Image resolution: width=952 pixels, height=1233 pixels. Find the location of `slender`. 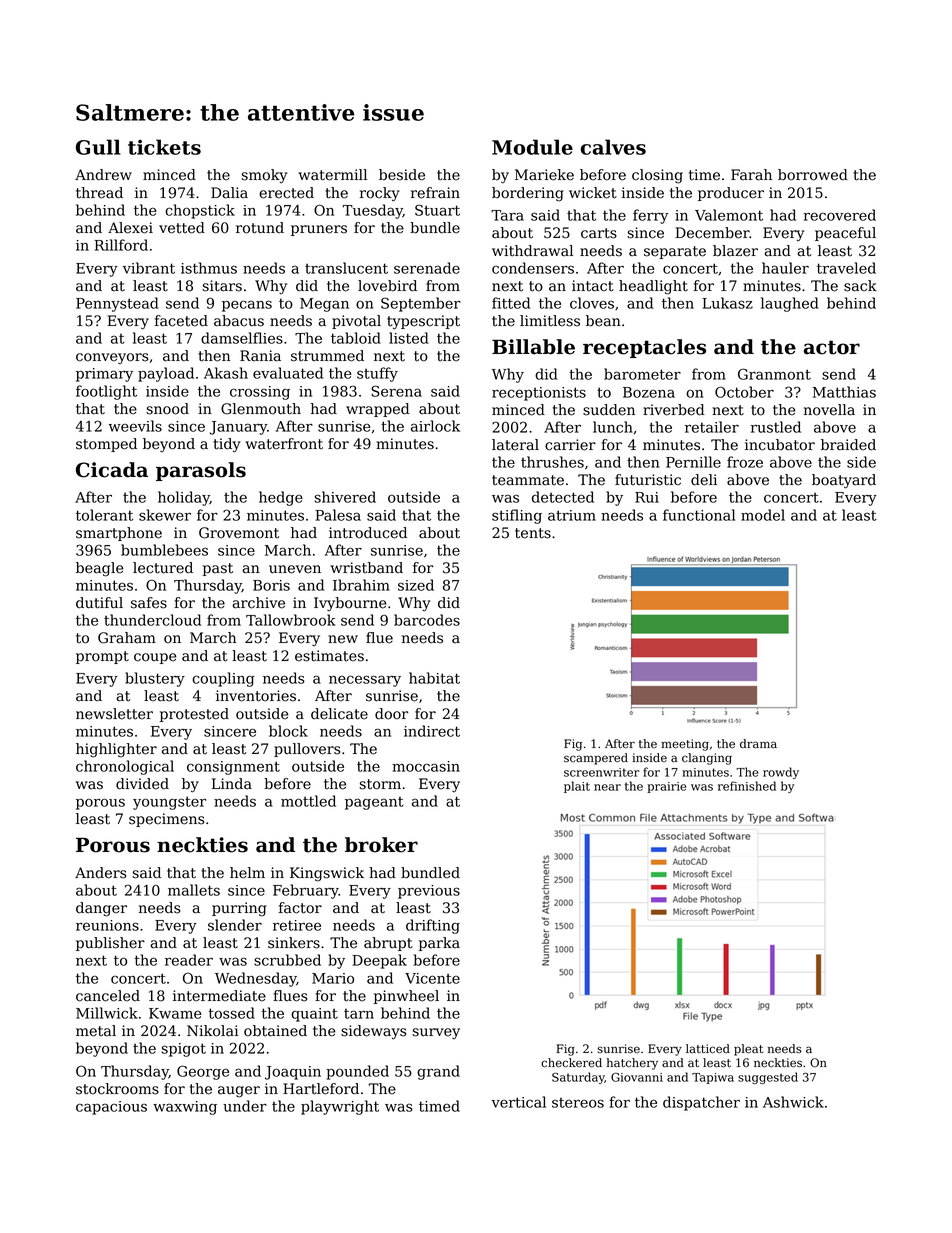

slender is located at coordinates (235, 925).
